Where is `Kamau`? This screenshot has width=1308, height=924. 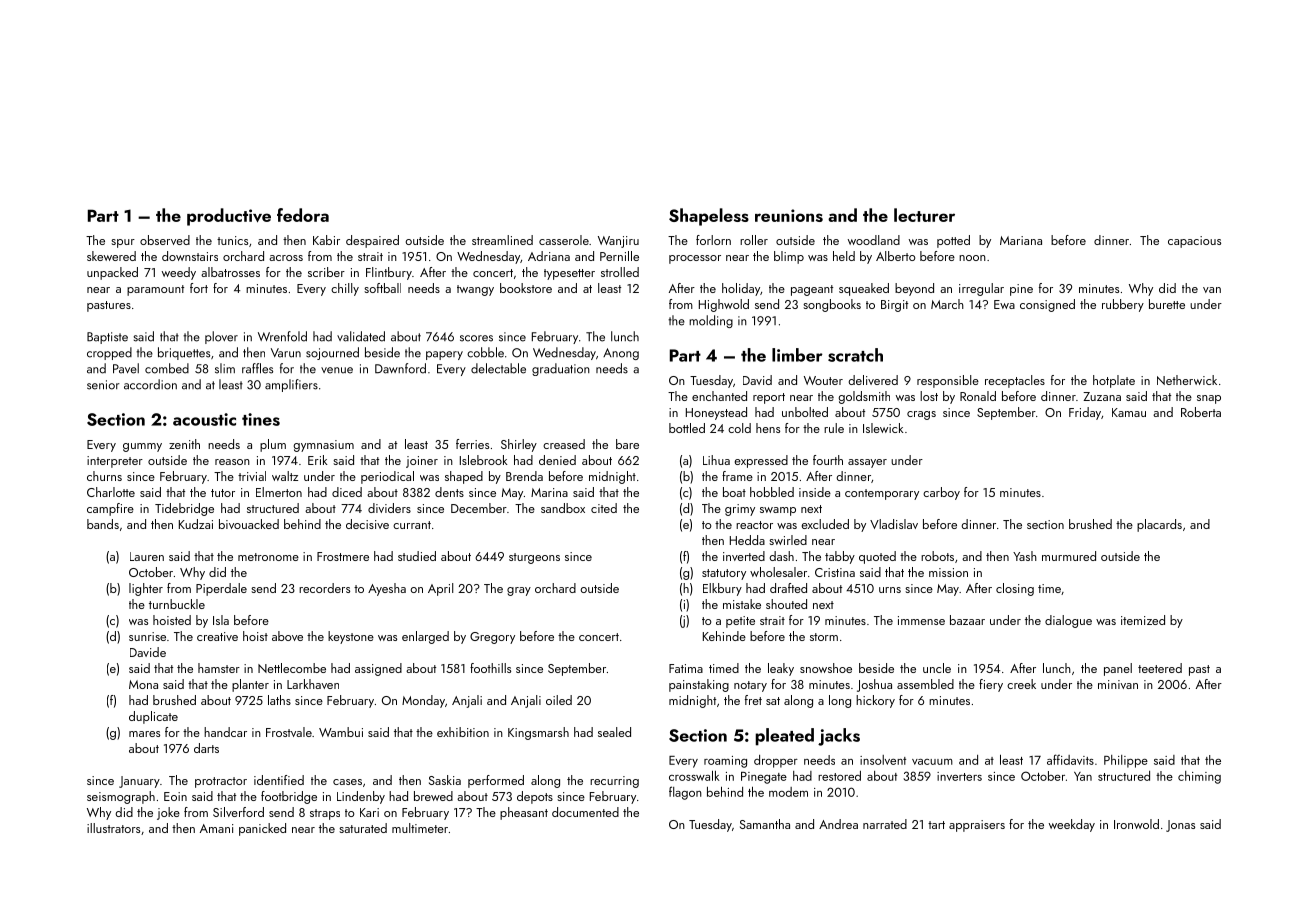
Kamau is located at coordinates (1129, 412).
